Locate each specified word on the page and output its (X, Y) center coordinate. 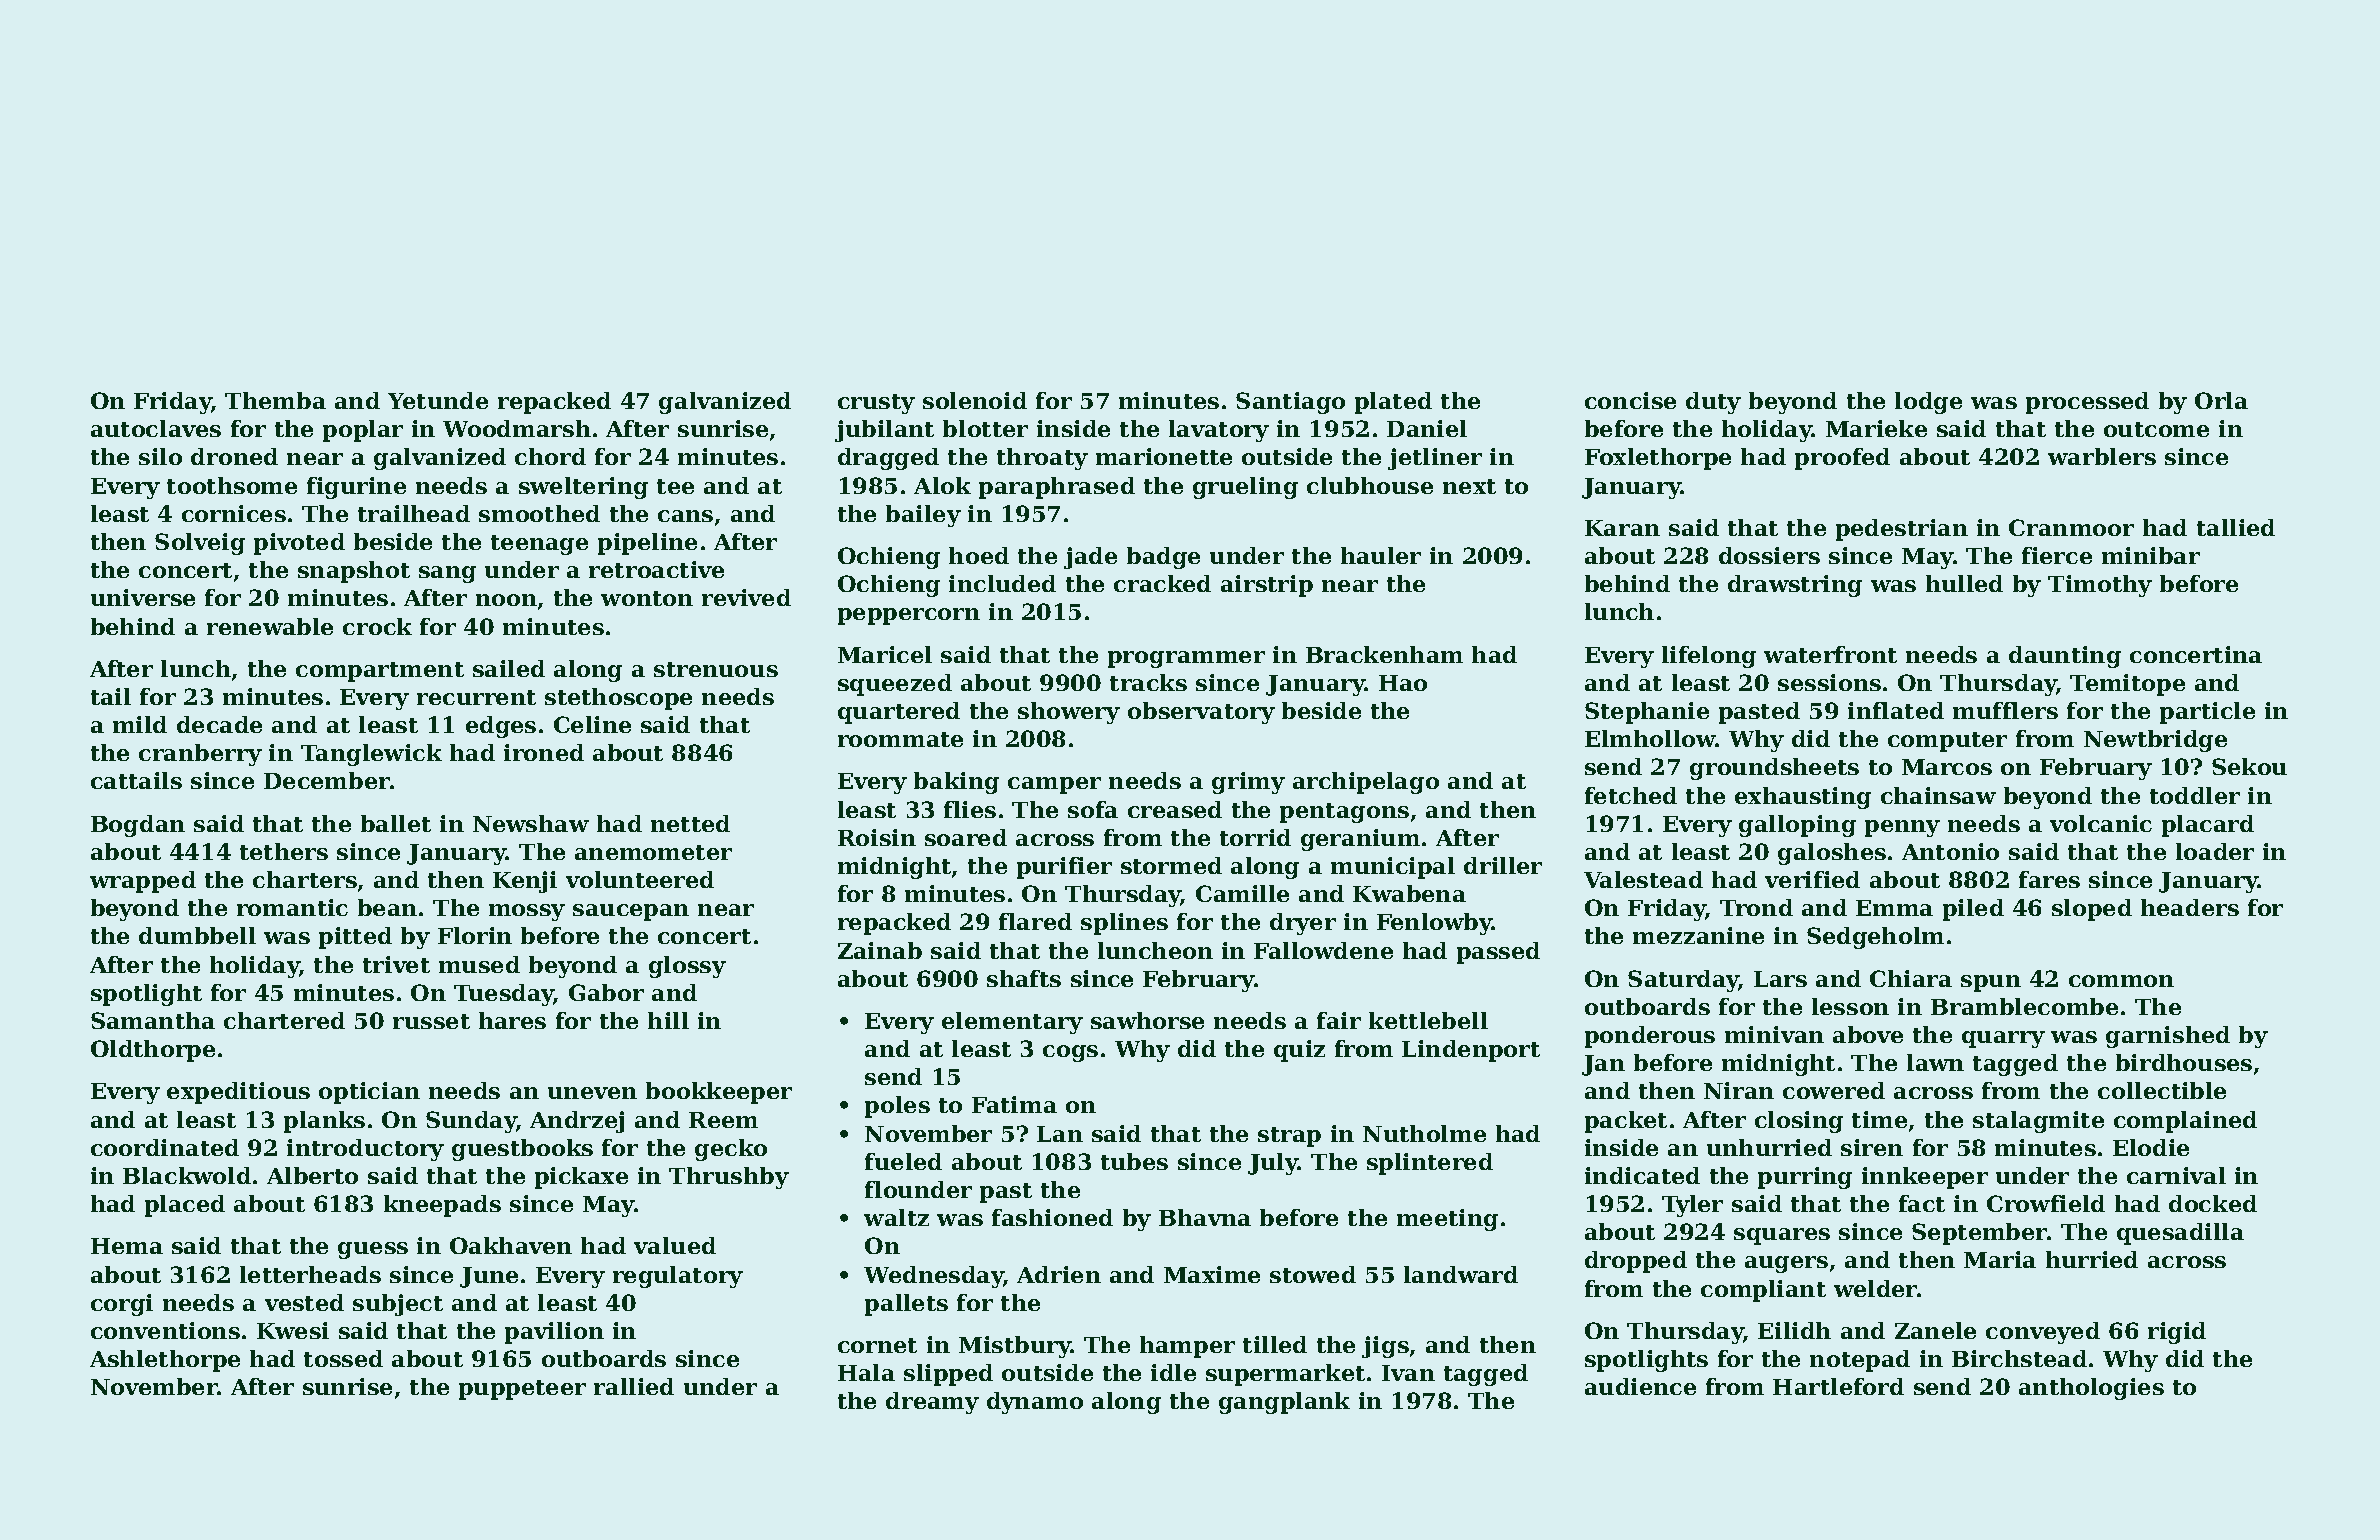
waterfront (1830, 654)
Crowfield (2046, 1203)
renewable (270, 626)
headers (2190, 907)
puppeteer (522, 1390)
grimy (1248, 783)
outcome (2156, 429)
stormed (1171, 865)
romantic (292, 907)
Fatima (1014, 1104)
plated (1393, 403)
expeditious (238, 1093)
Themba (275, 400)
